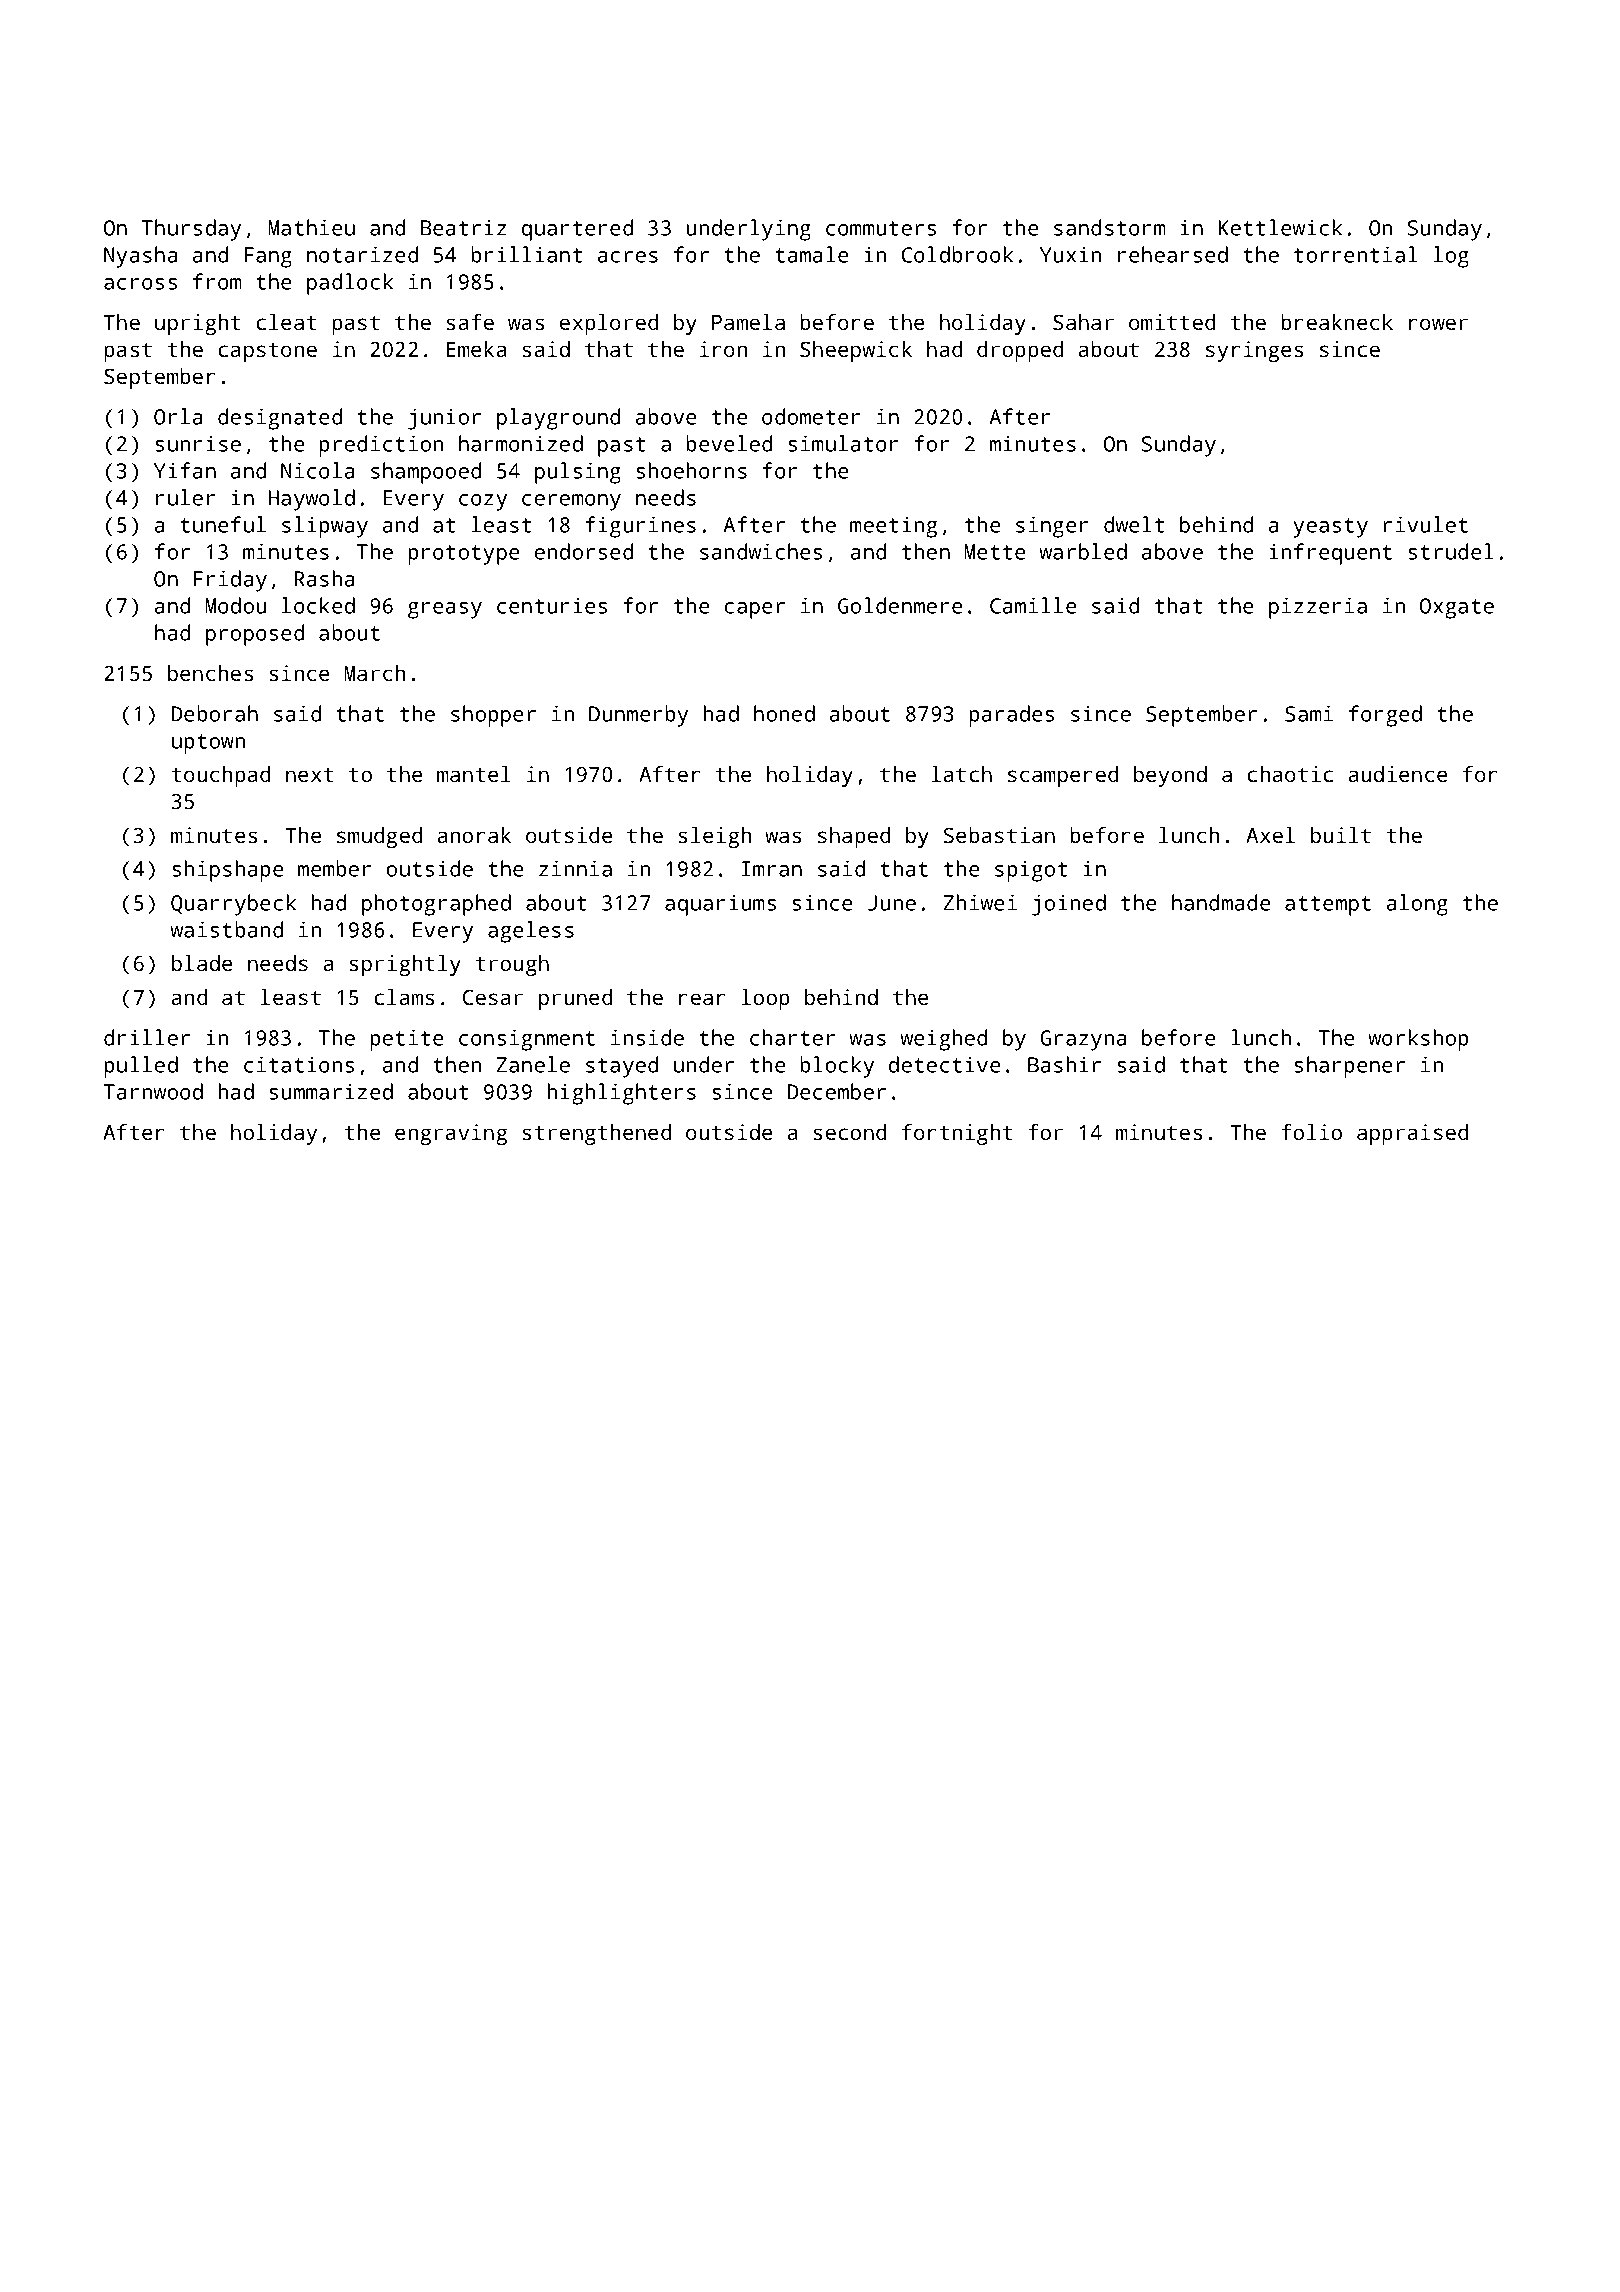 The height and width of the document is (2292, 1620). What do you see at coordinates (374, 673) in the document?
I see `March` at bounding box center [374, 673].
